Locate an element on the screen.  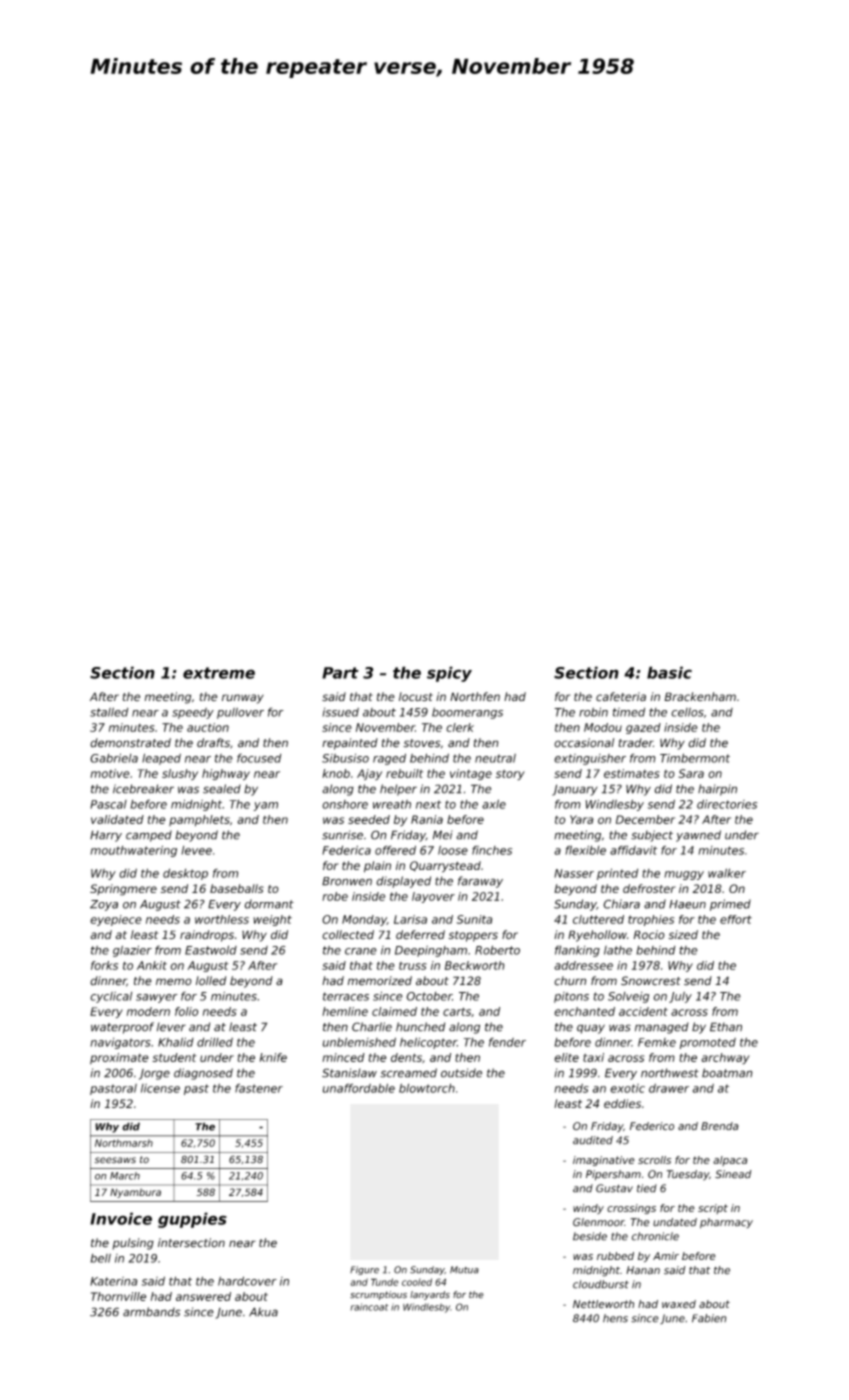
basic is located at coordinates (669, 672).
